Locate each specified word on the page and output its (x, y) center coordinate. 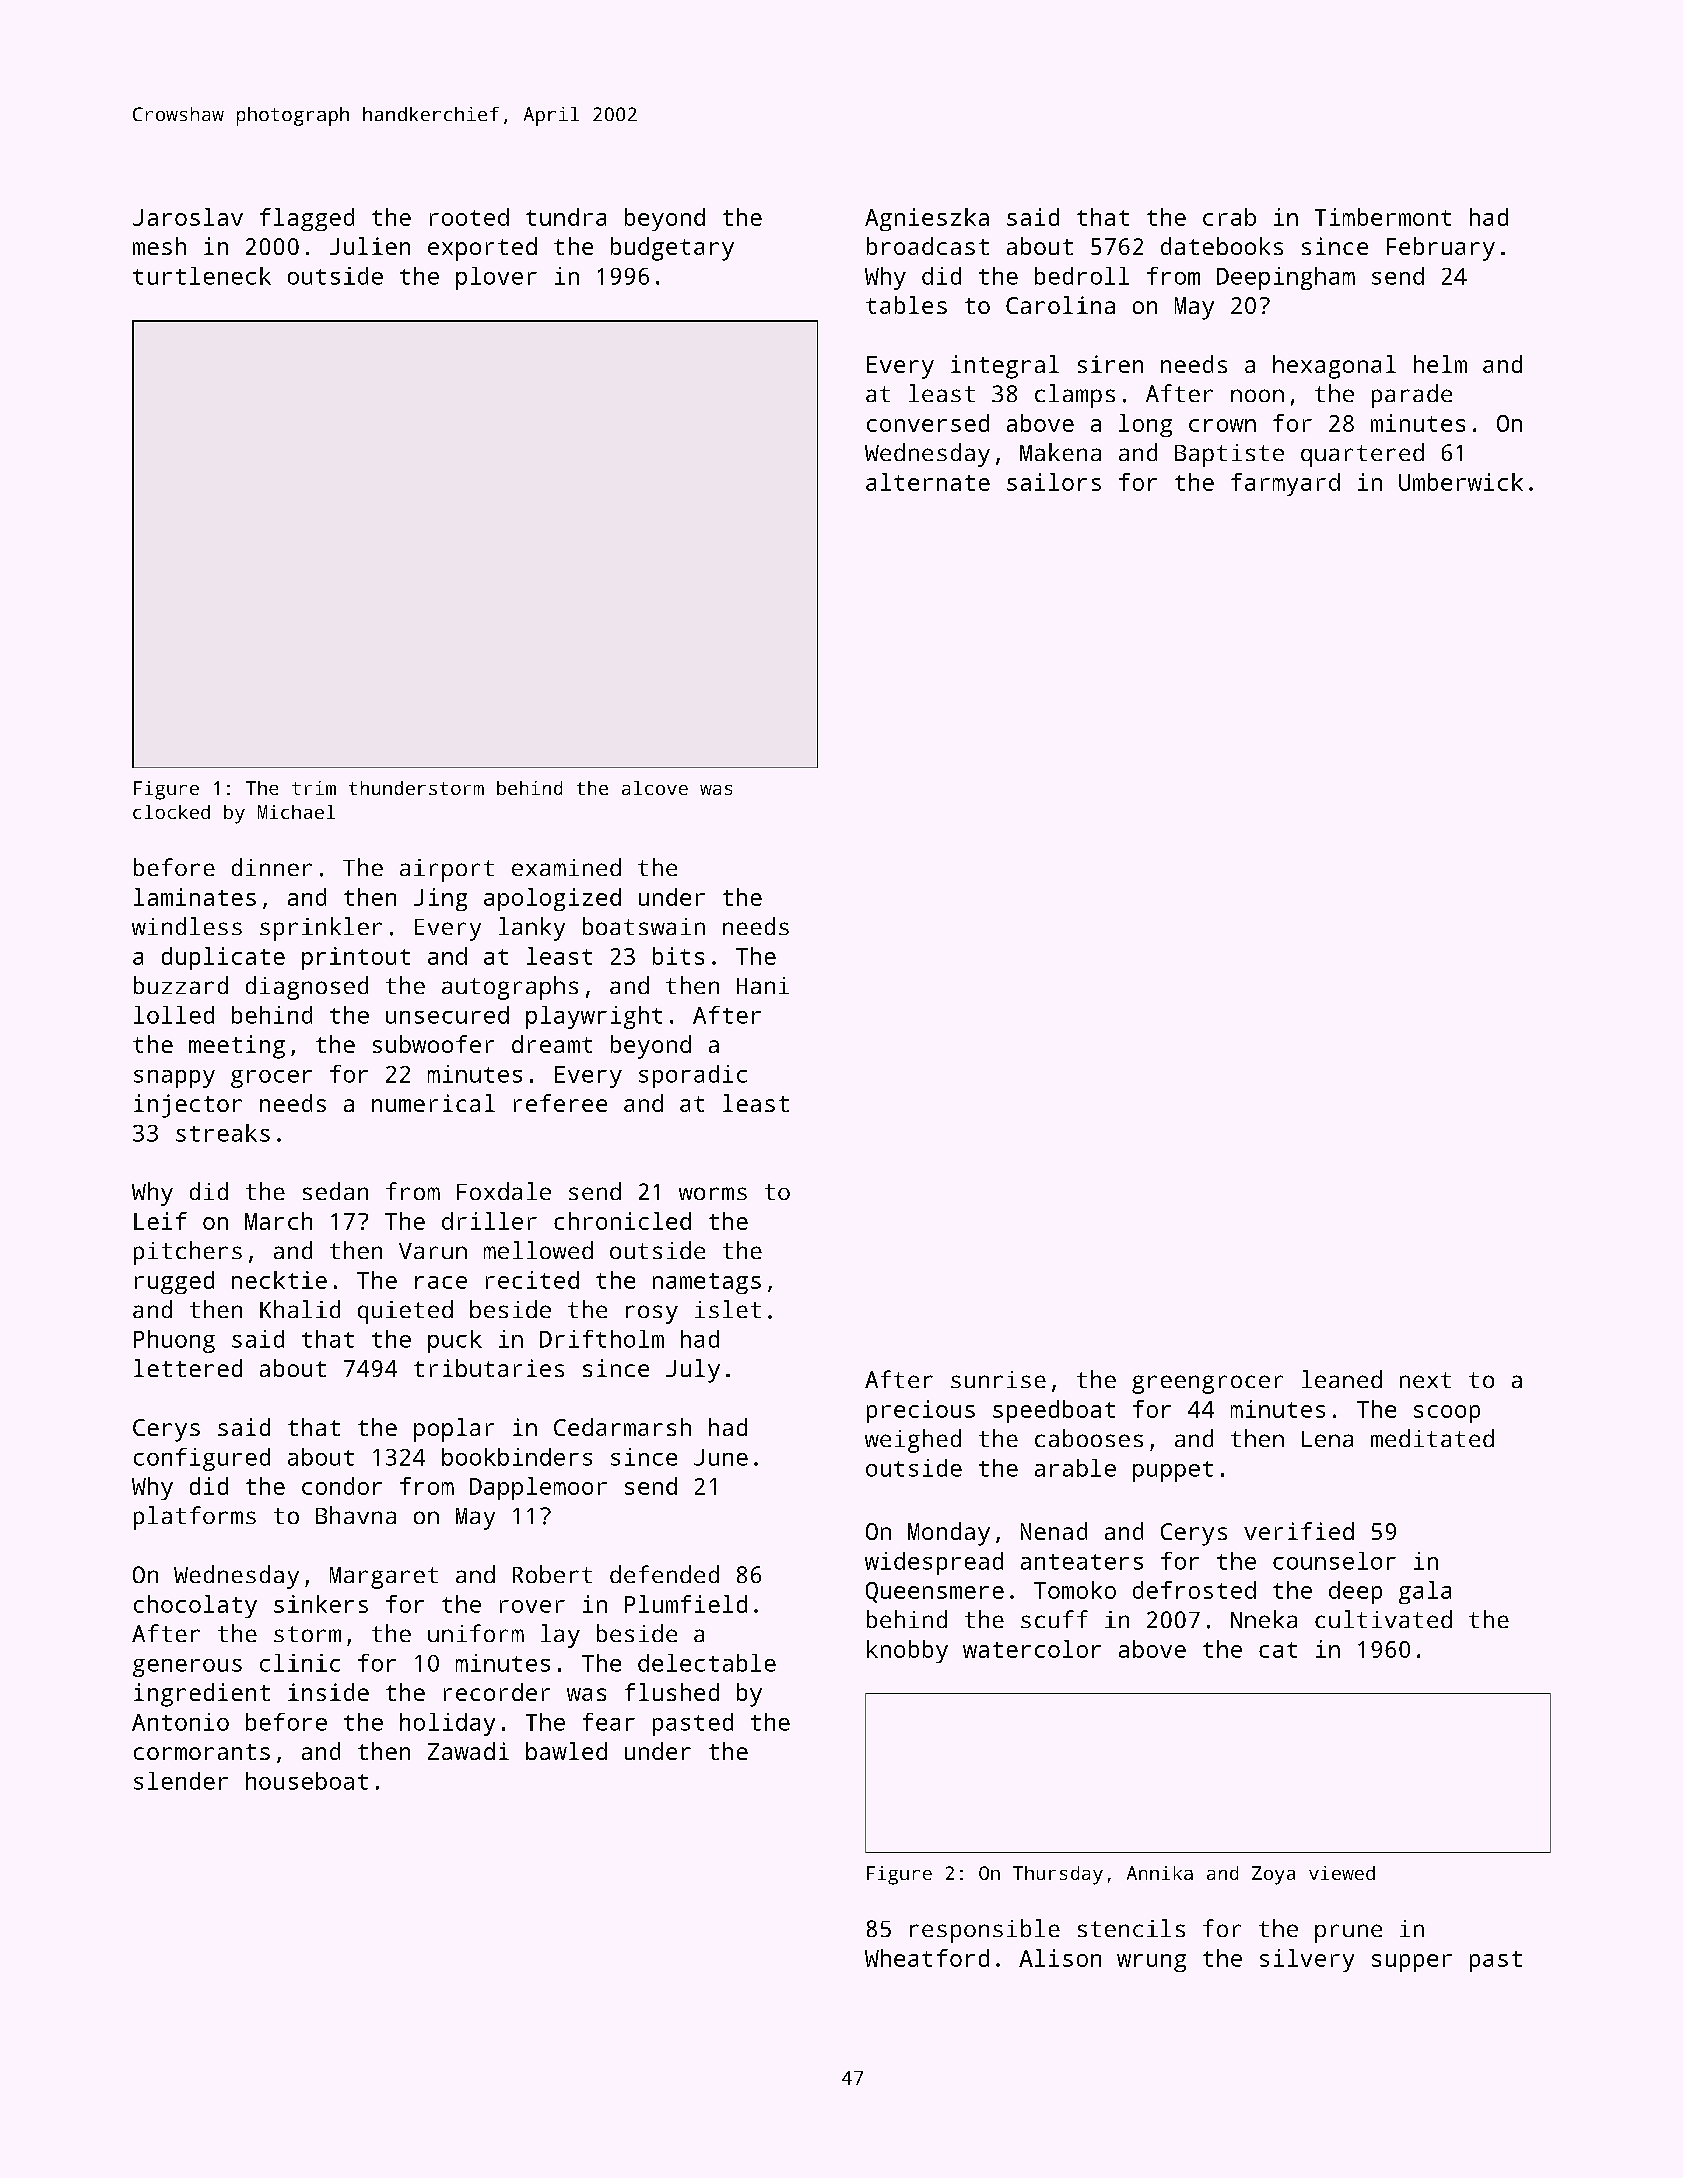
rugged (174, 1282)
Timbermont (1383, 217)
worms (713, 1193)
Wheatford (927, 1958)
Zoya (1273, 1875)
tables (906, 305)
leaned (1342, 1379)
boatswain (644, 926)
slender (181, 1781)
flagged (307, 219)
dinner (272, 867)
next (1425, 1380)
